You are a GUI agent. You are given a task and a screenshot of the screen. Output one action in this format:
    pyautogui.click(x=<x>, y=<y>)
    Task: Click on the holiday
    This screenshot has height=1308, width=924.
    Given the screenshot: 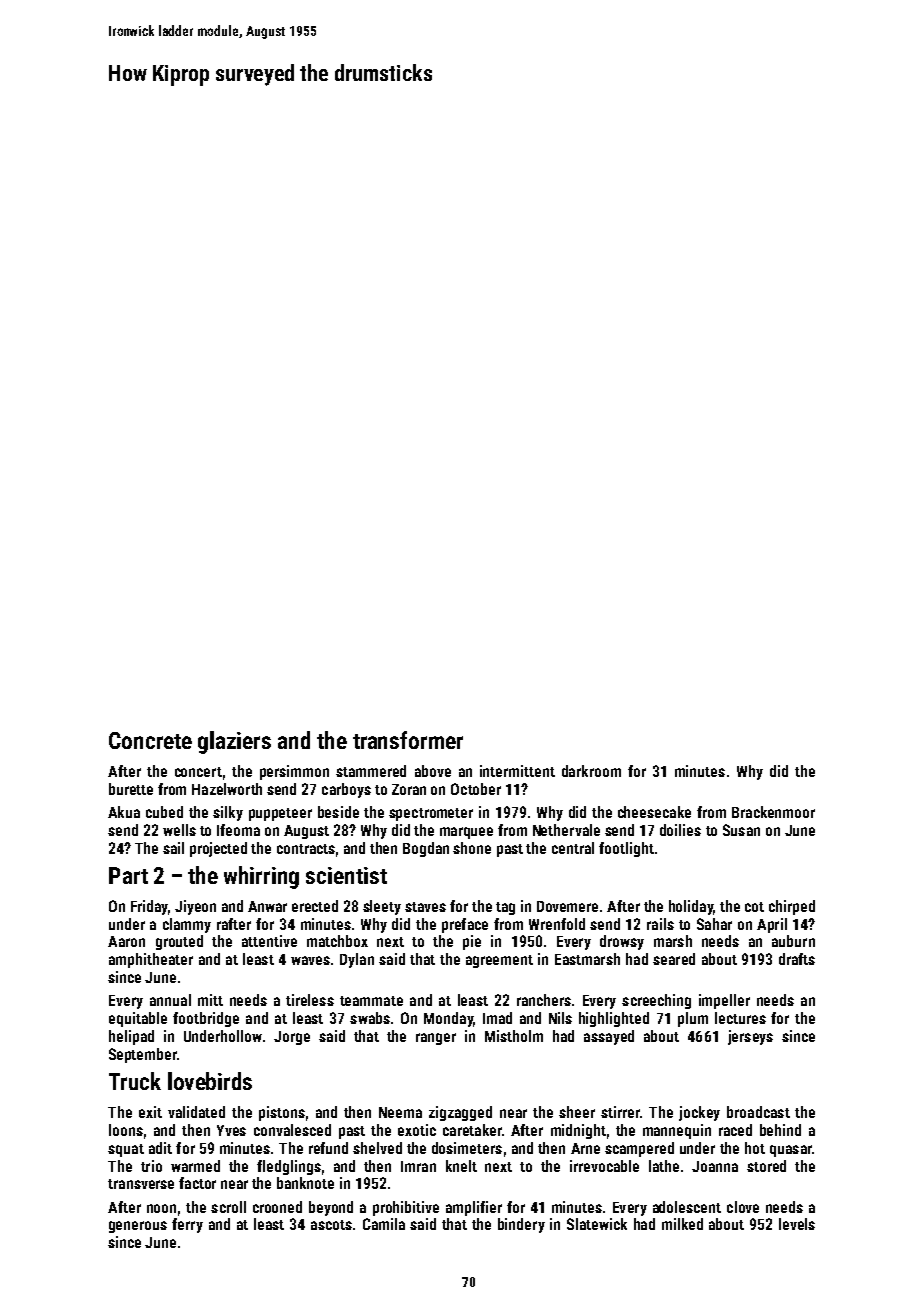 What is the action you would take?
    pyautogui.click(x=691, y=907)
